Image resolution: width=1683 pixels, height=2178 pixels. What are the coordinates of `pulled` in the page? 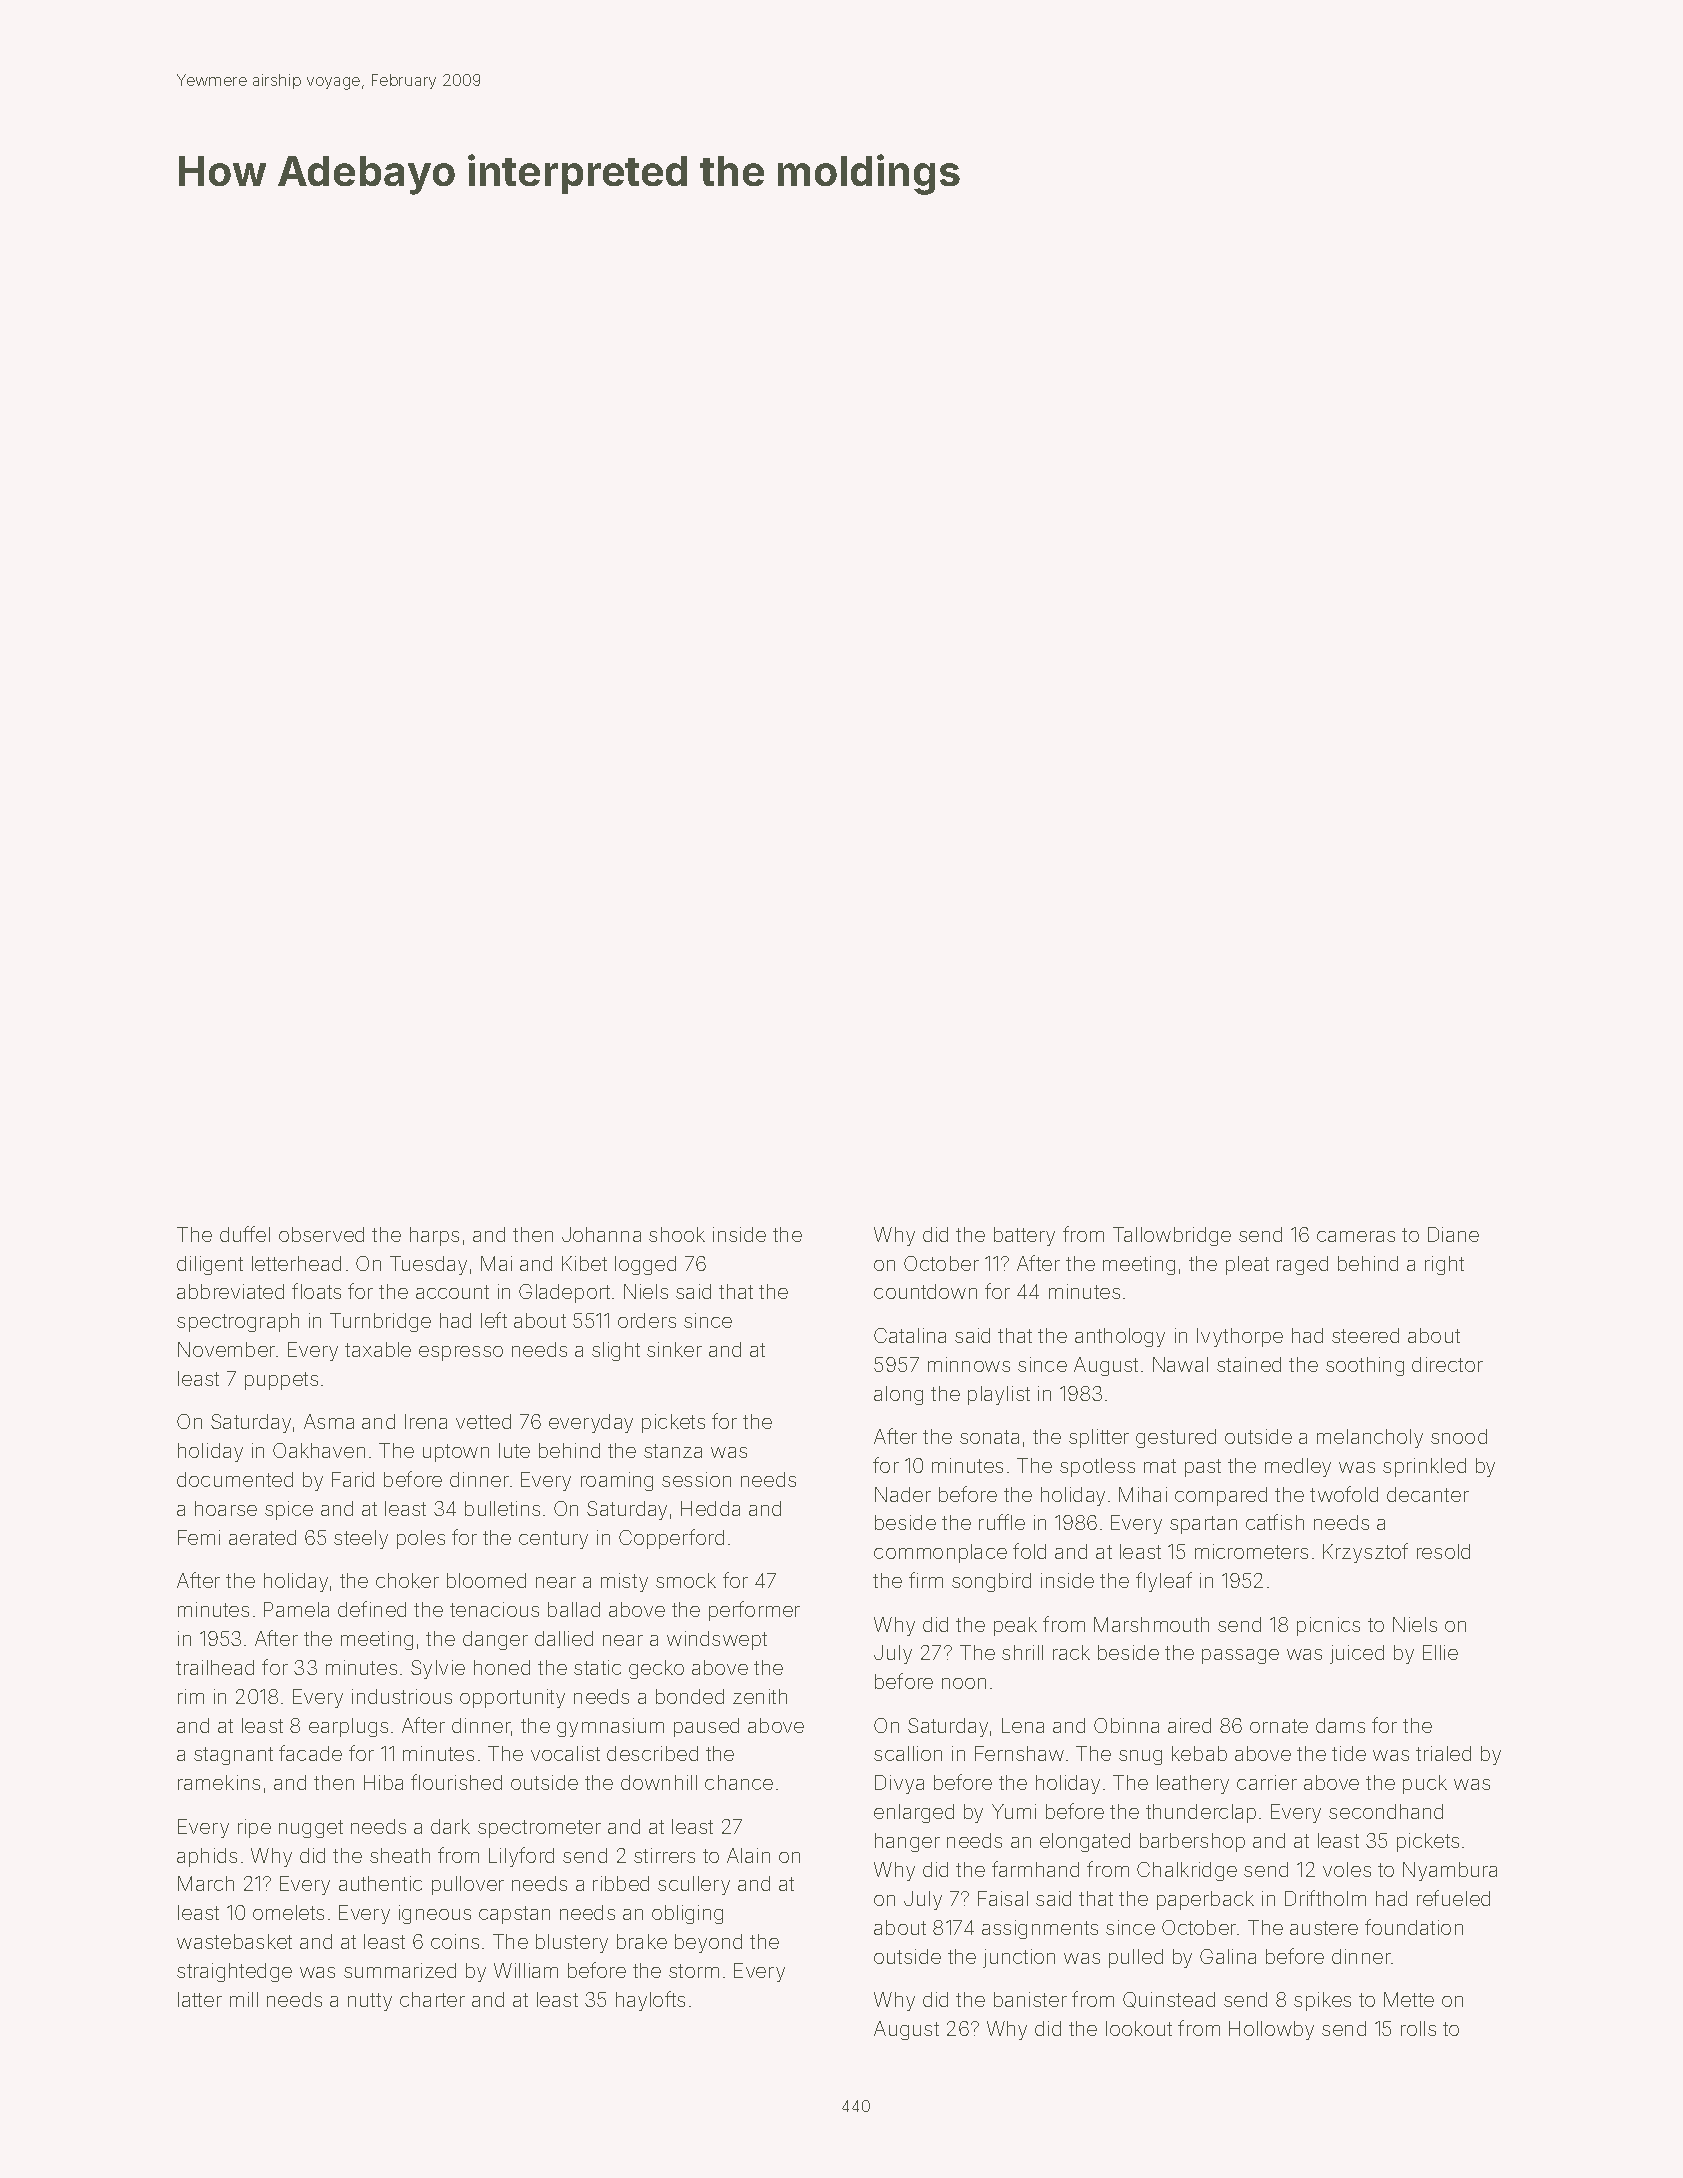 It's located at (1136, 1958).
